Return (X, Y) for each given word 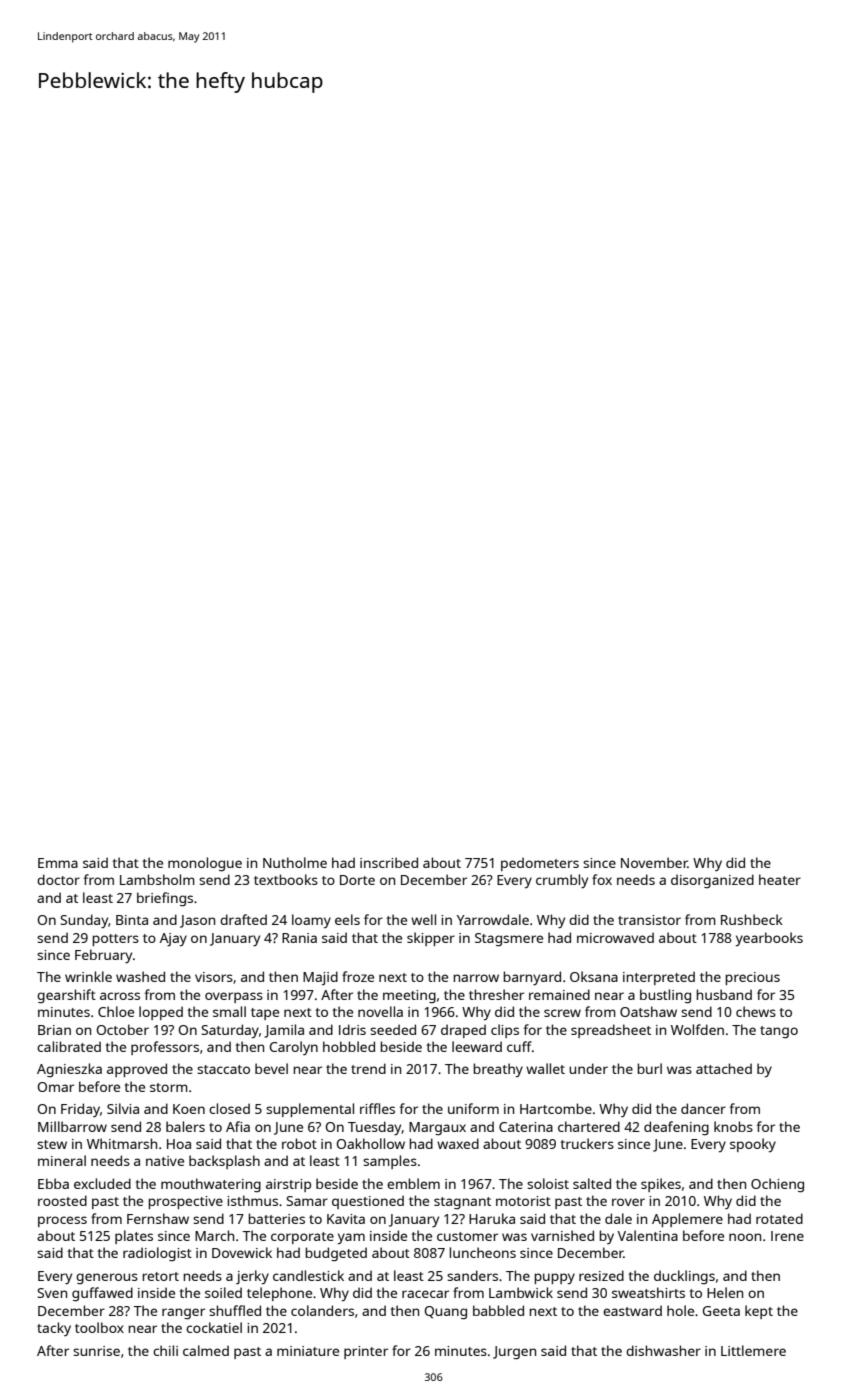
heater (780, 879)
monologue (205, 864)
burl (649, 1068)
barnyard (532, 978)
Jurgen (514, 1353)
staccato (223, 1069)
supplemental (310, 1110)
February (103, 956)
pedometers (540, 864)
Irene (787, 1236)
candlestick (308, 1275)
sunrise (96, 1351)
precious (752, 978)
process (62, 1221)
